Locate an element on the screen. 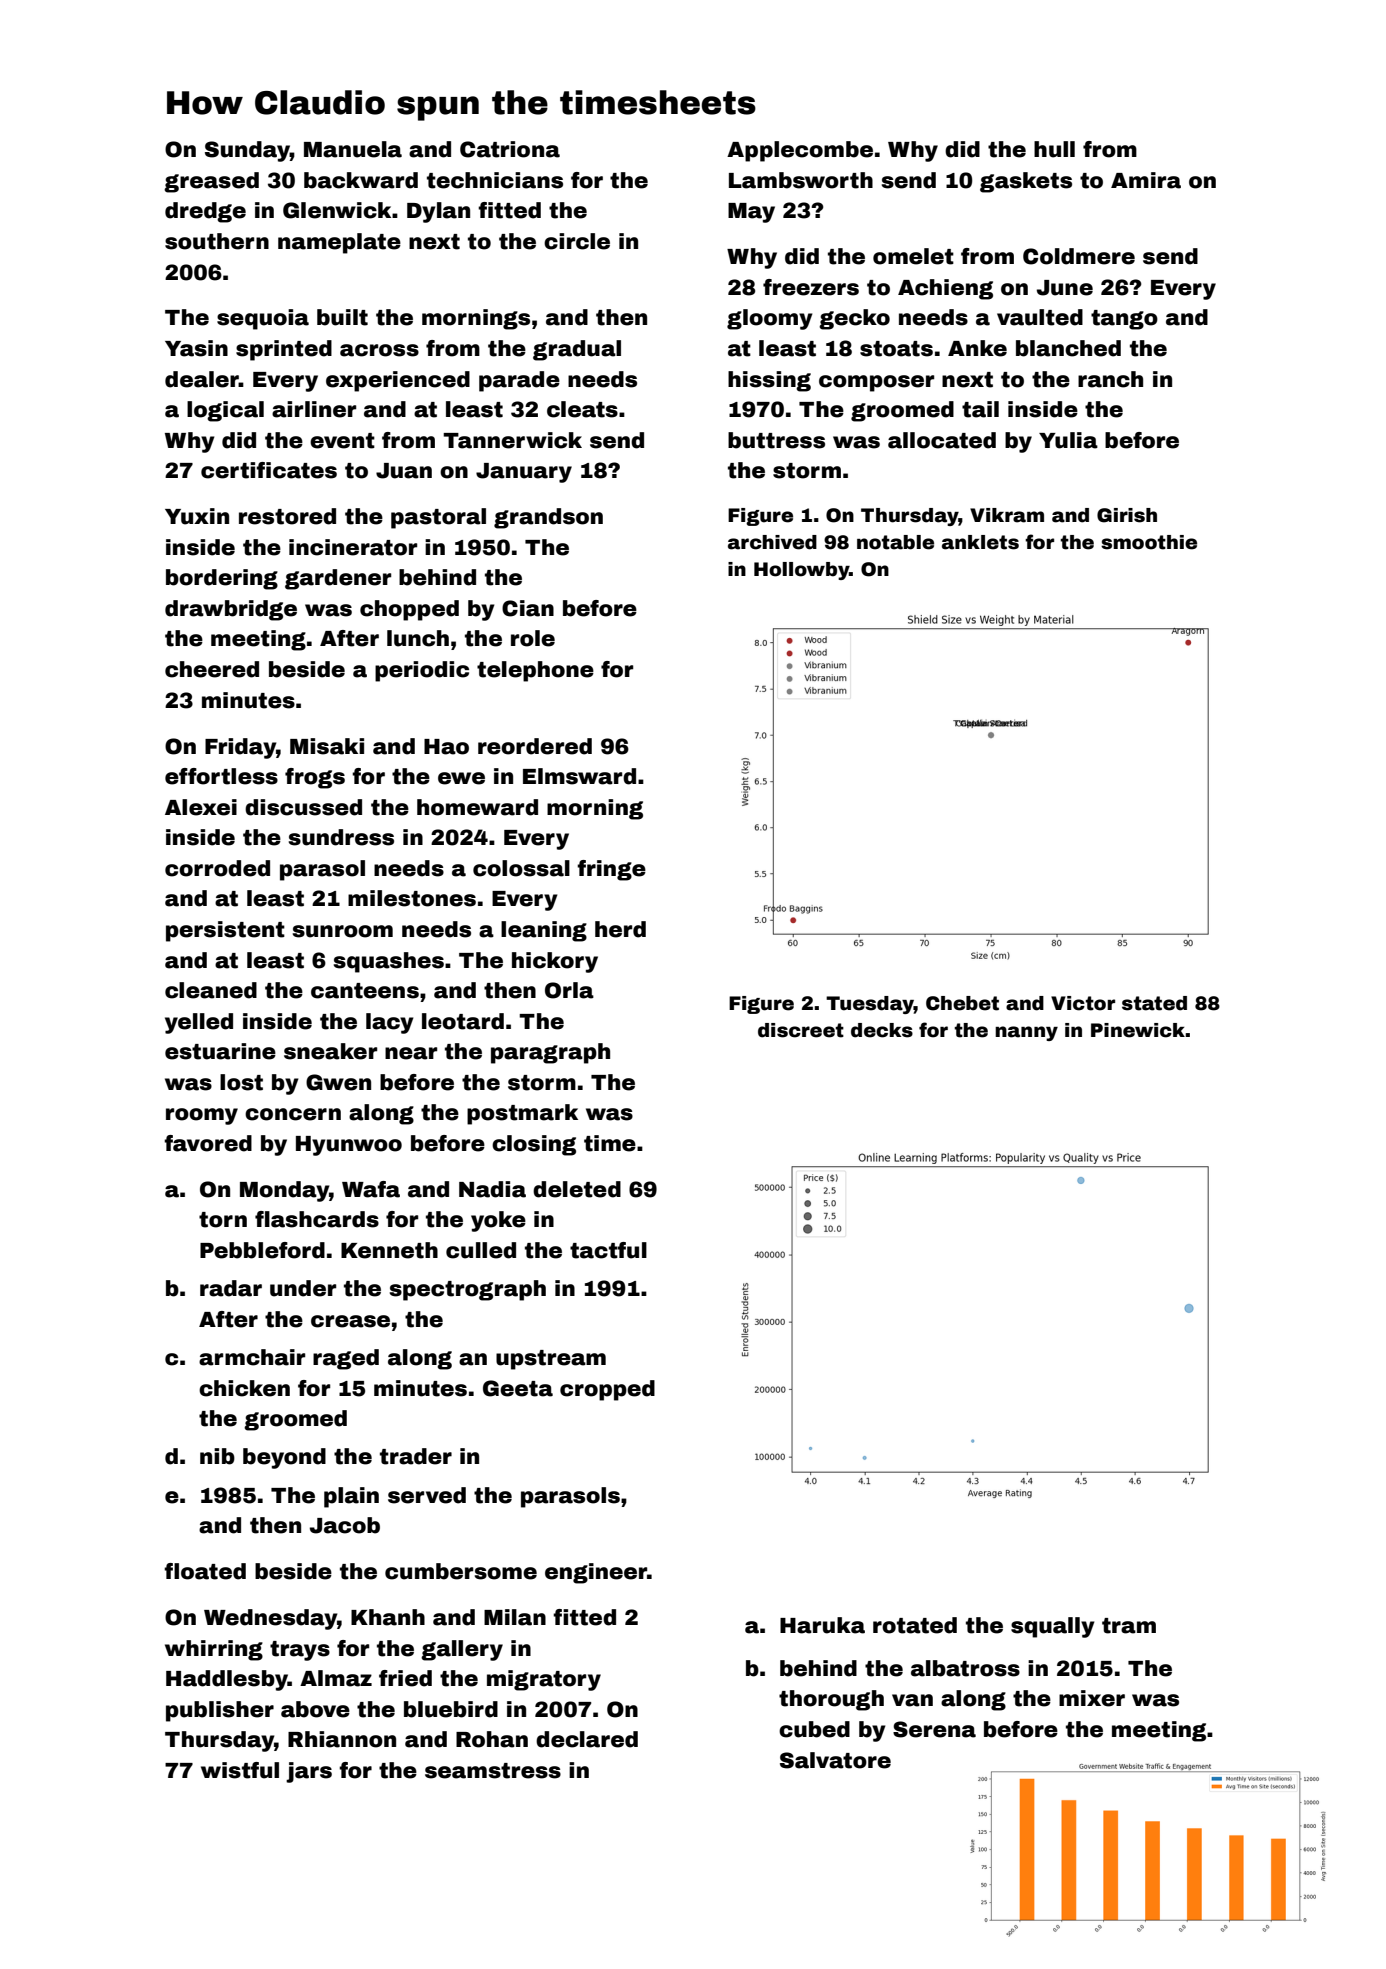 This screenshot has width=1386, height=1969. tram is located at coordinates (1129, 1626).
